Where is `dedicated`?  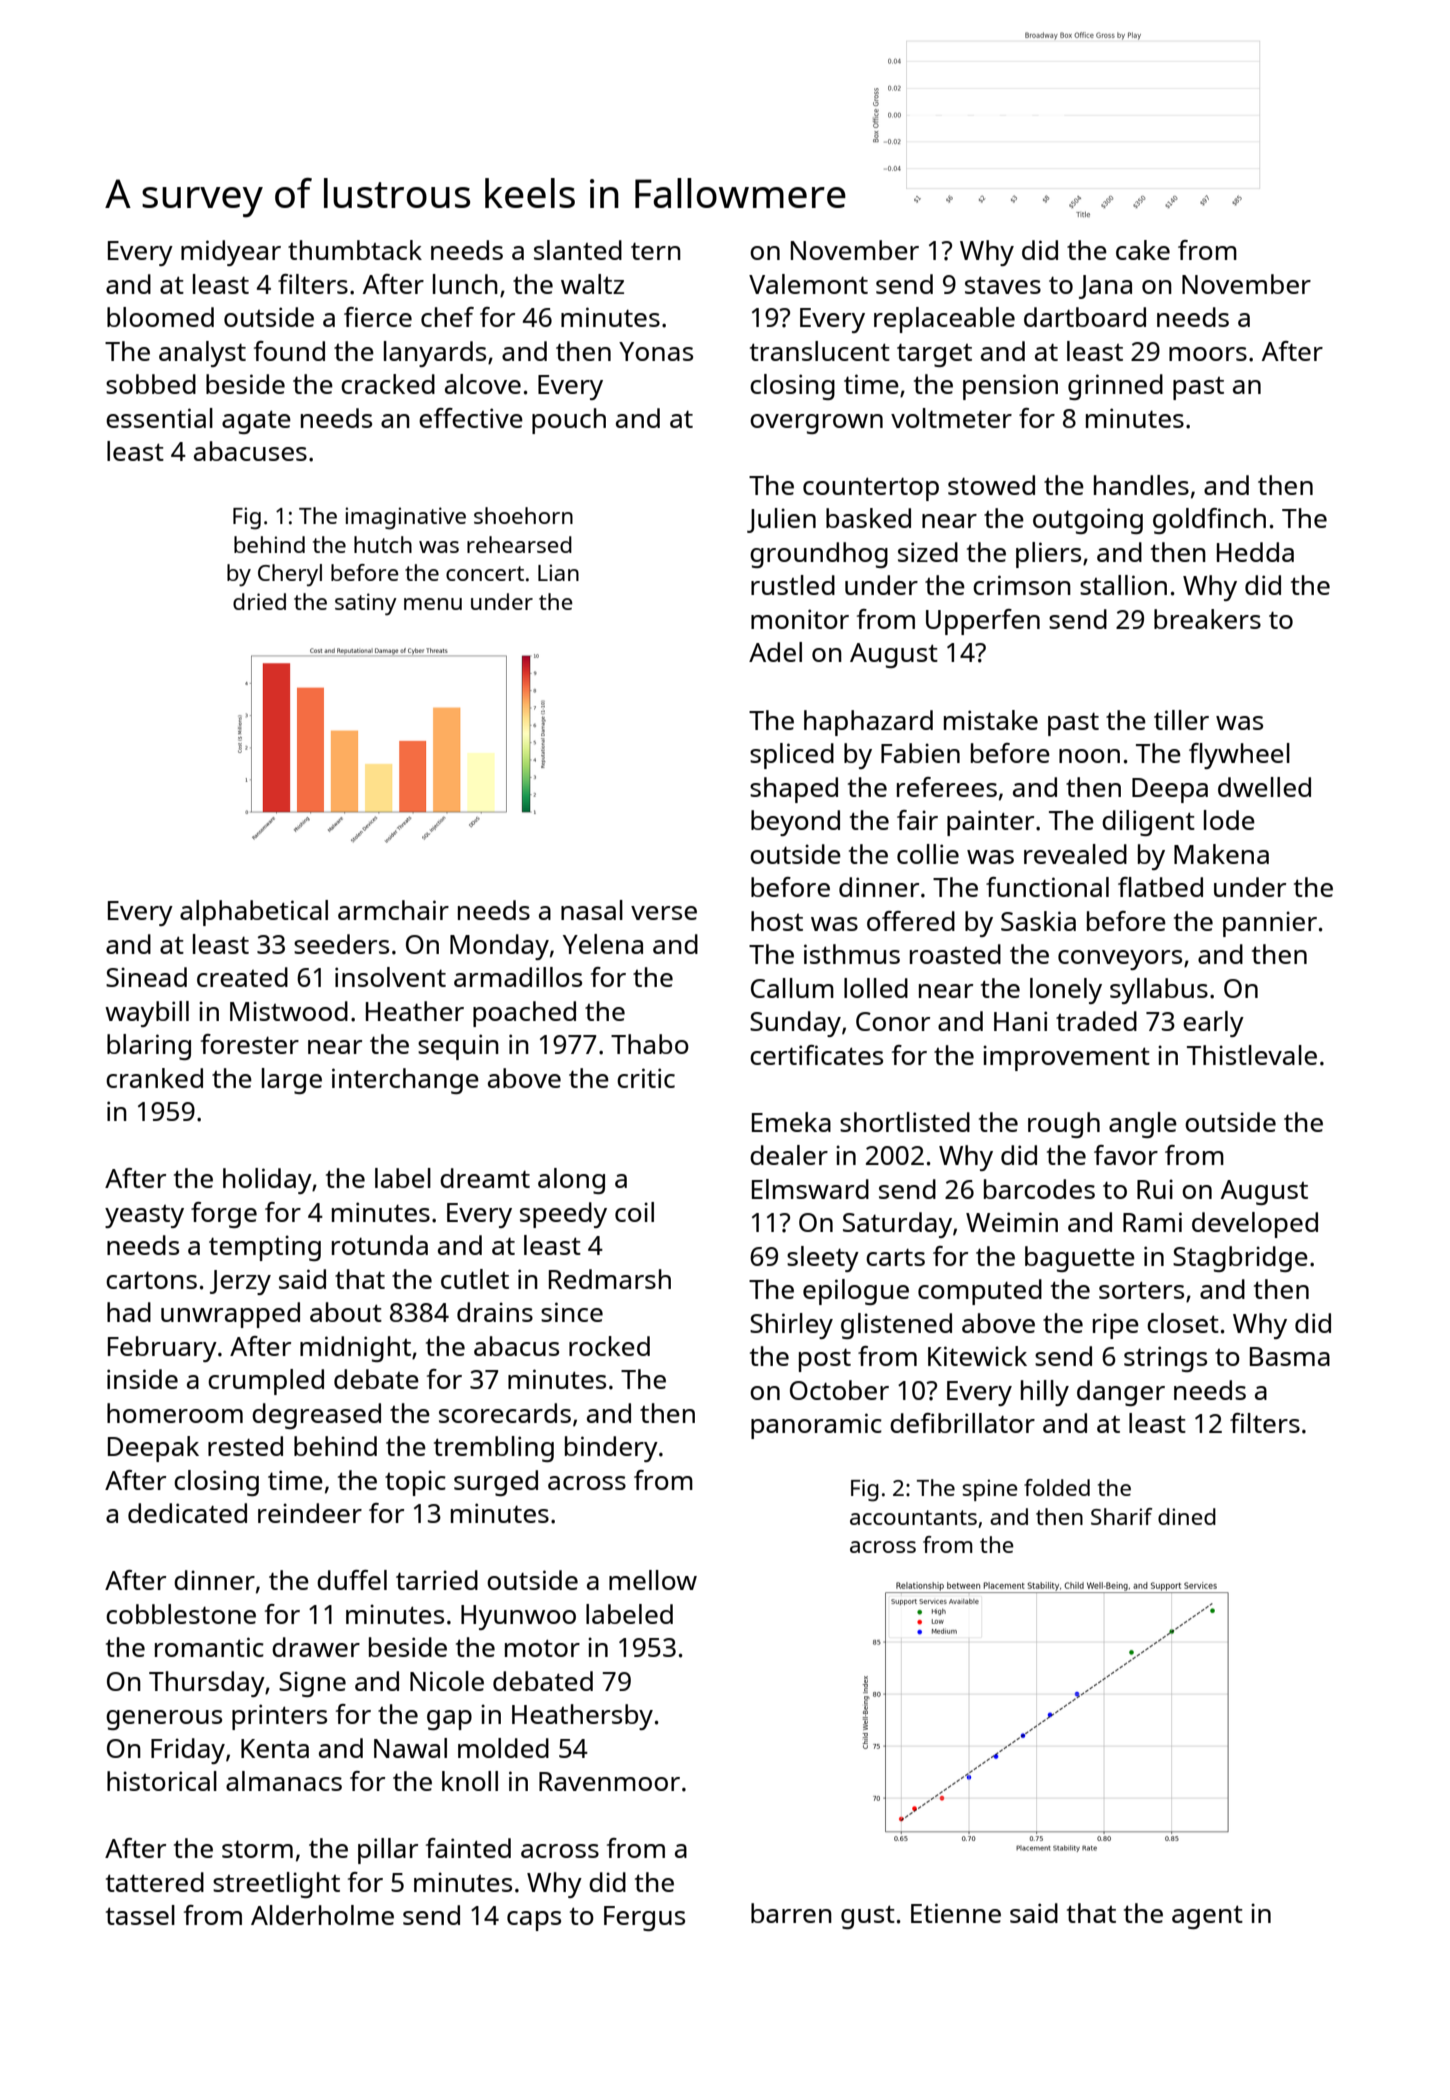 dedicated is located at coordinates (187, 1513).
